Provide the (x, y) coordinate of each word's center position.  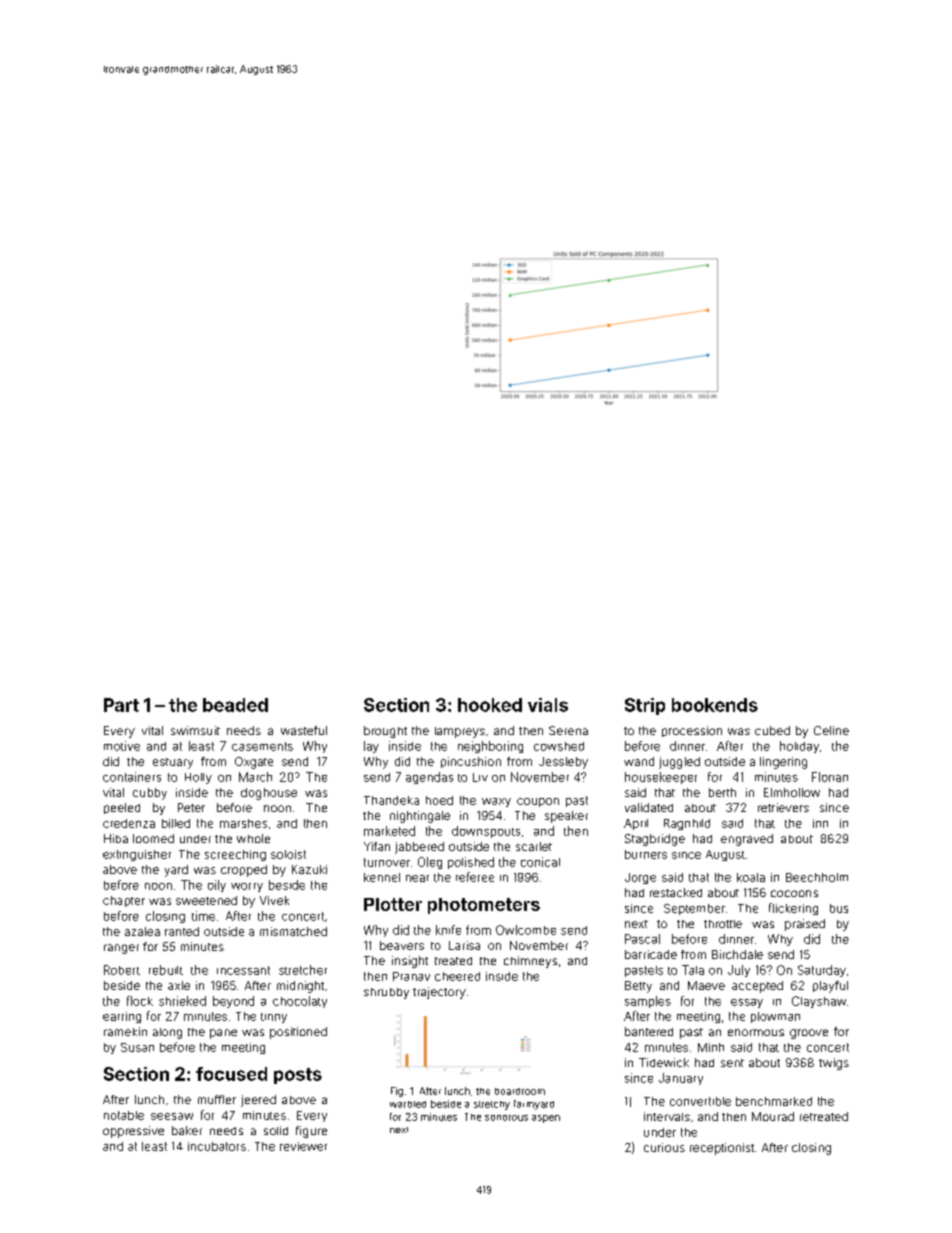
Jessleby (563, 763)
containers (132, 777)
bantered (649, 1031)
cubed (772, 730)
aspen (546, 1119)
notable (124, 1115)
